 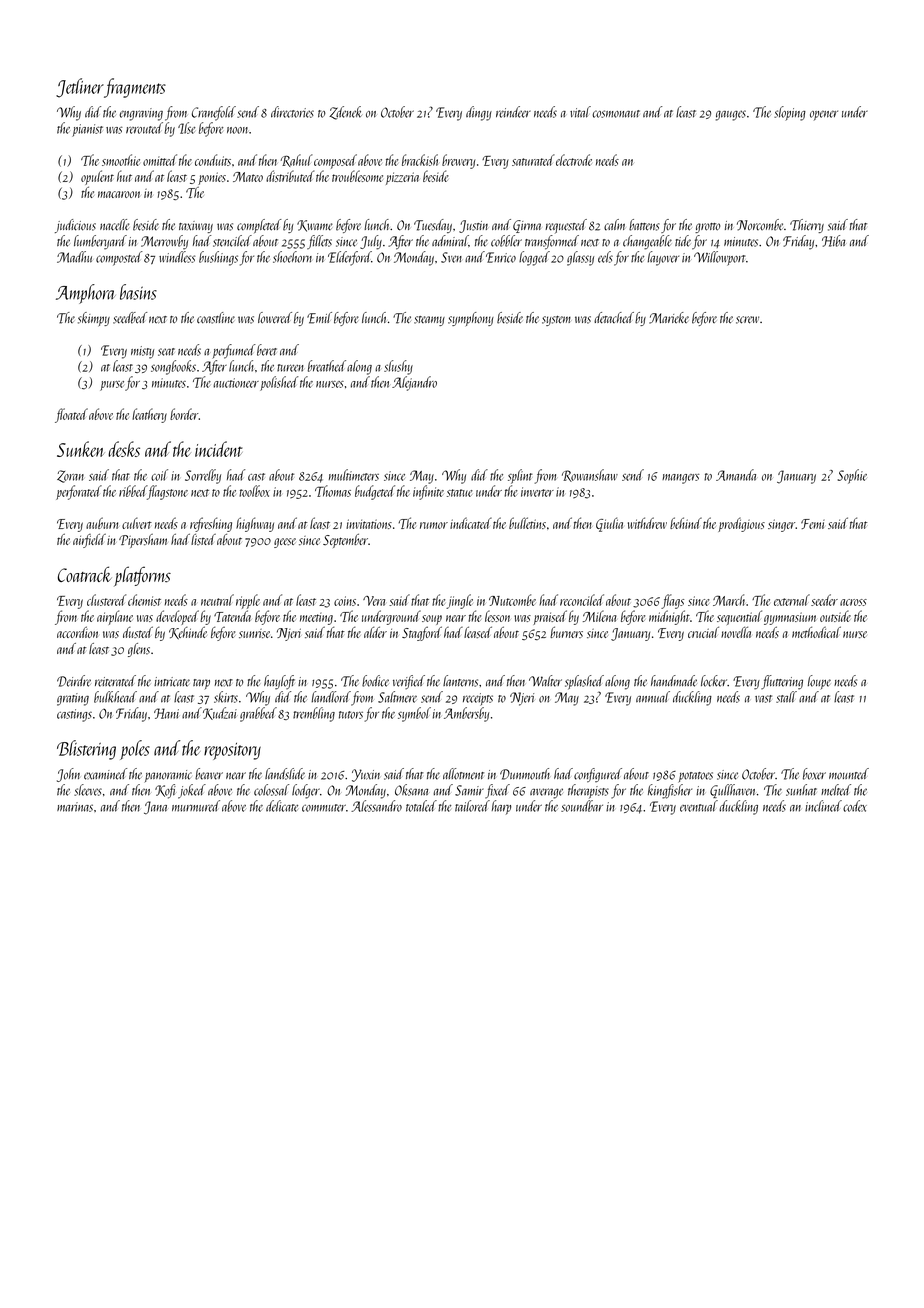 What do you see at coordinates (86, 294) in the screenshot?
I see `Amphora` at bounding box center [86, 294].
